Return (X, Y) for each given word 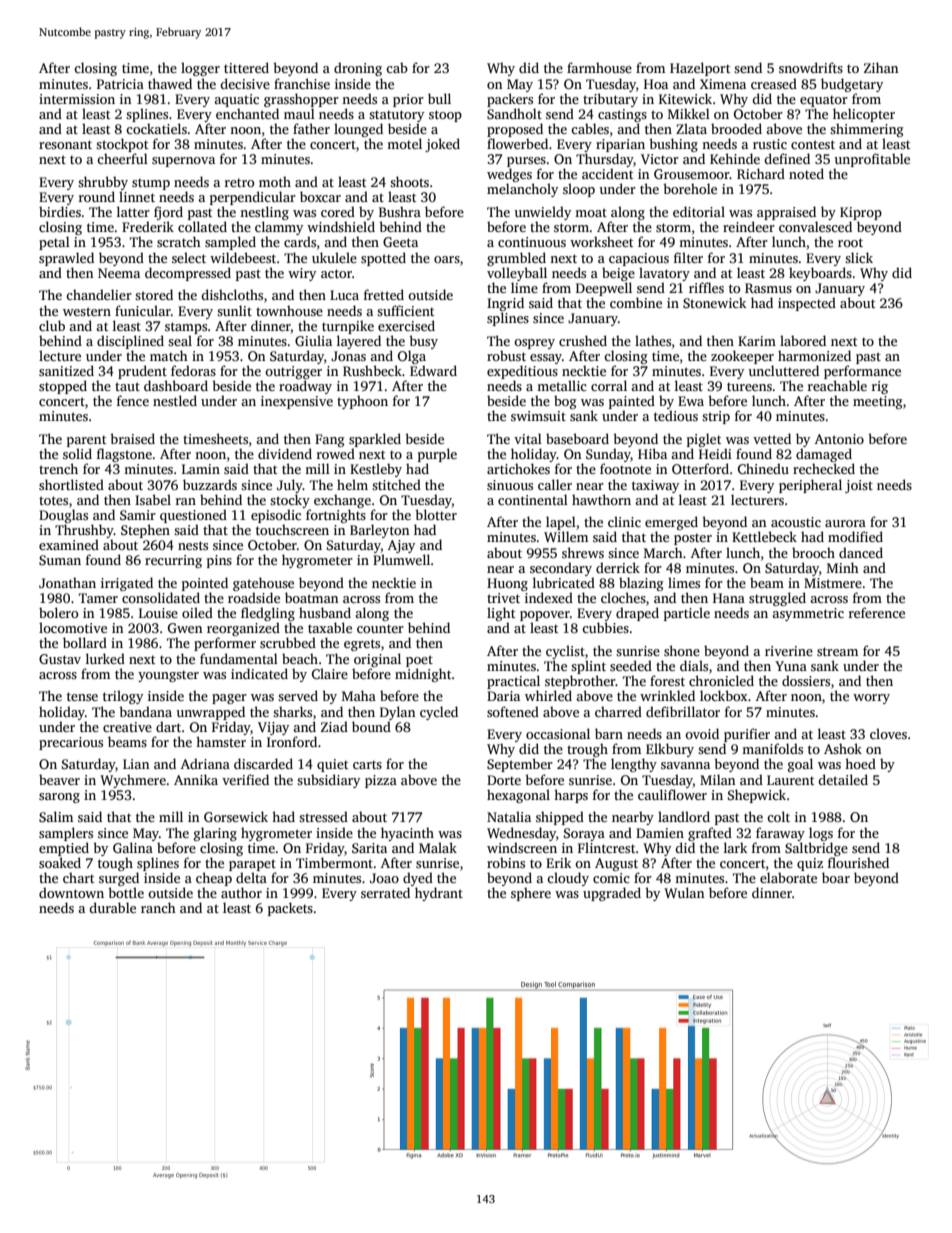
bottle (126, 892)
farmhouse (599, 67)
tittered (246, 67)
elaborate (788, 877)
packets (290, 909)
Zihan (881, 67)
